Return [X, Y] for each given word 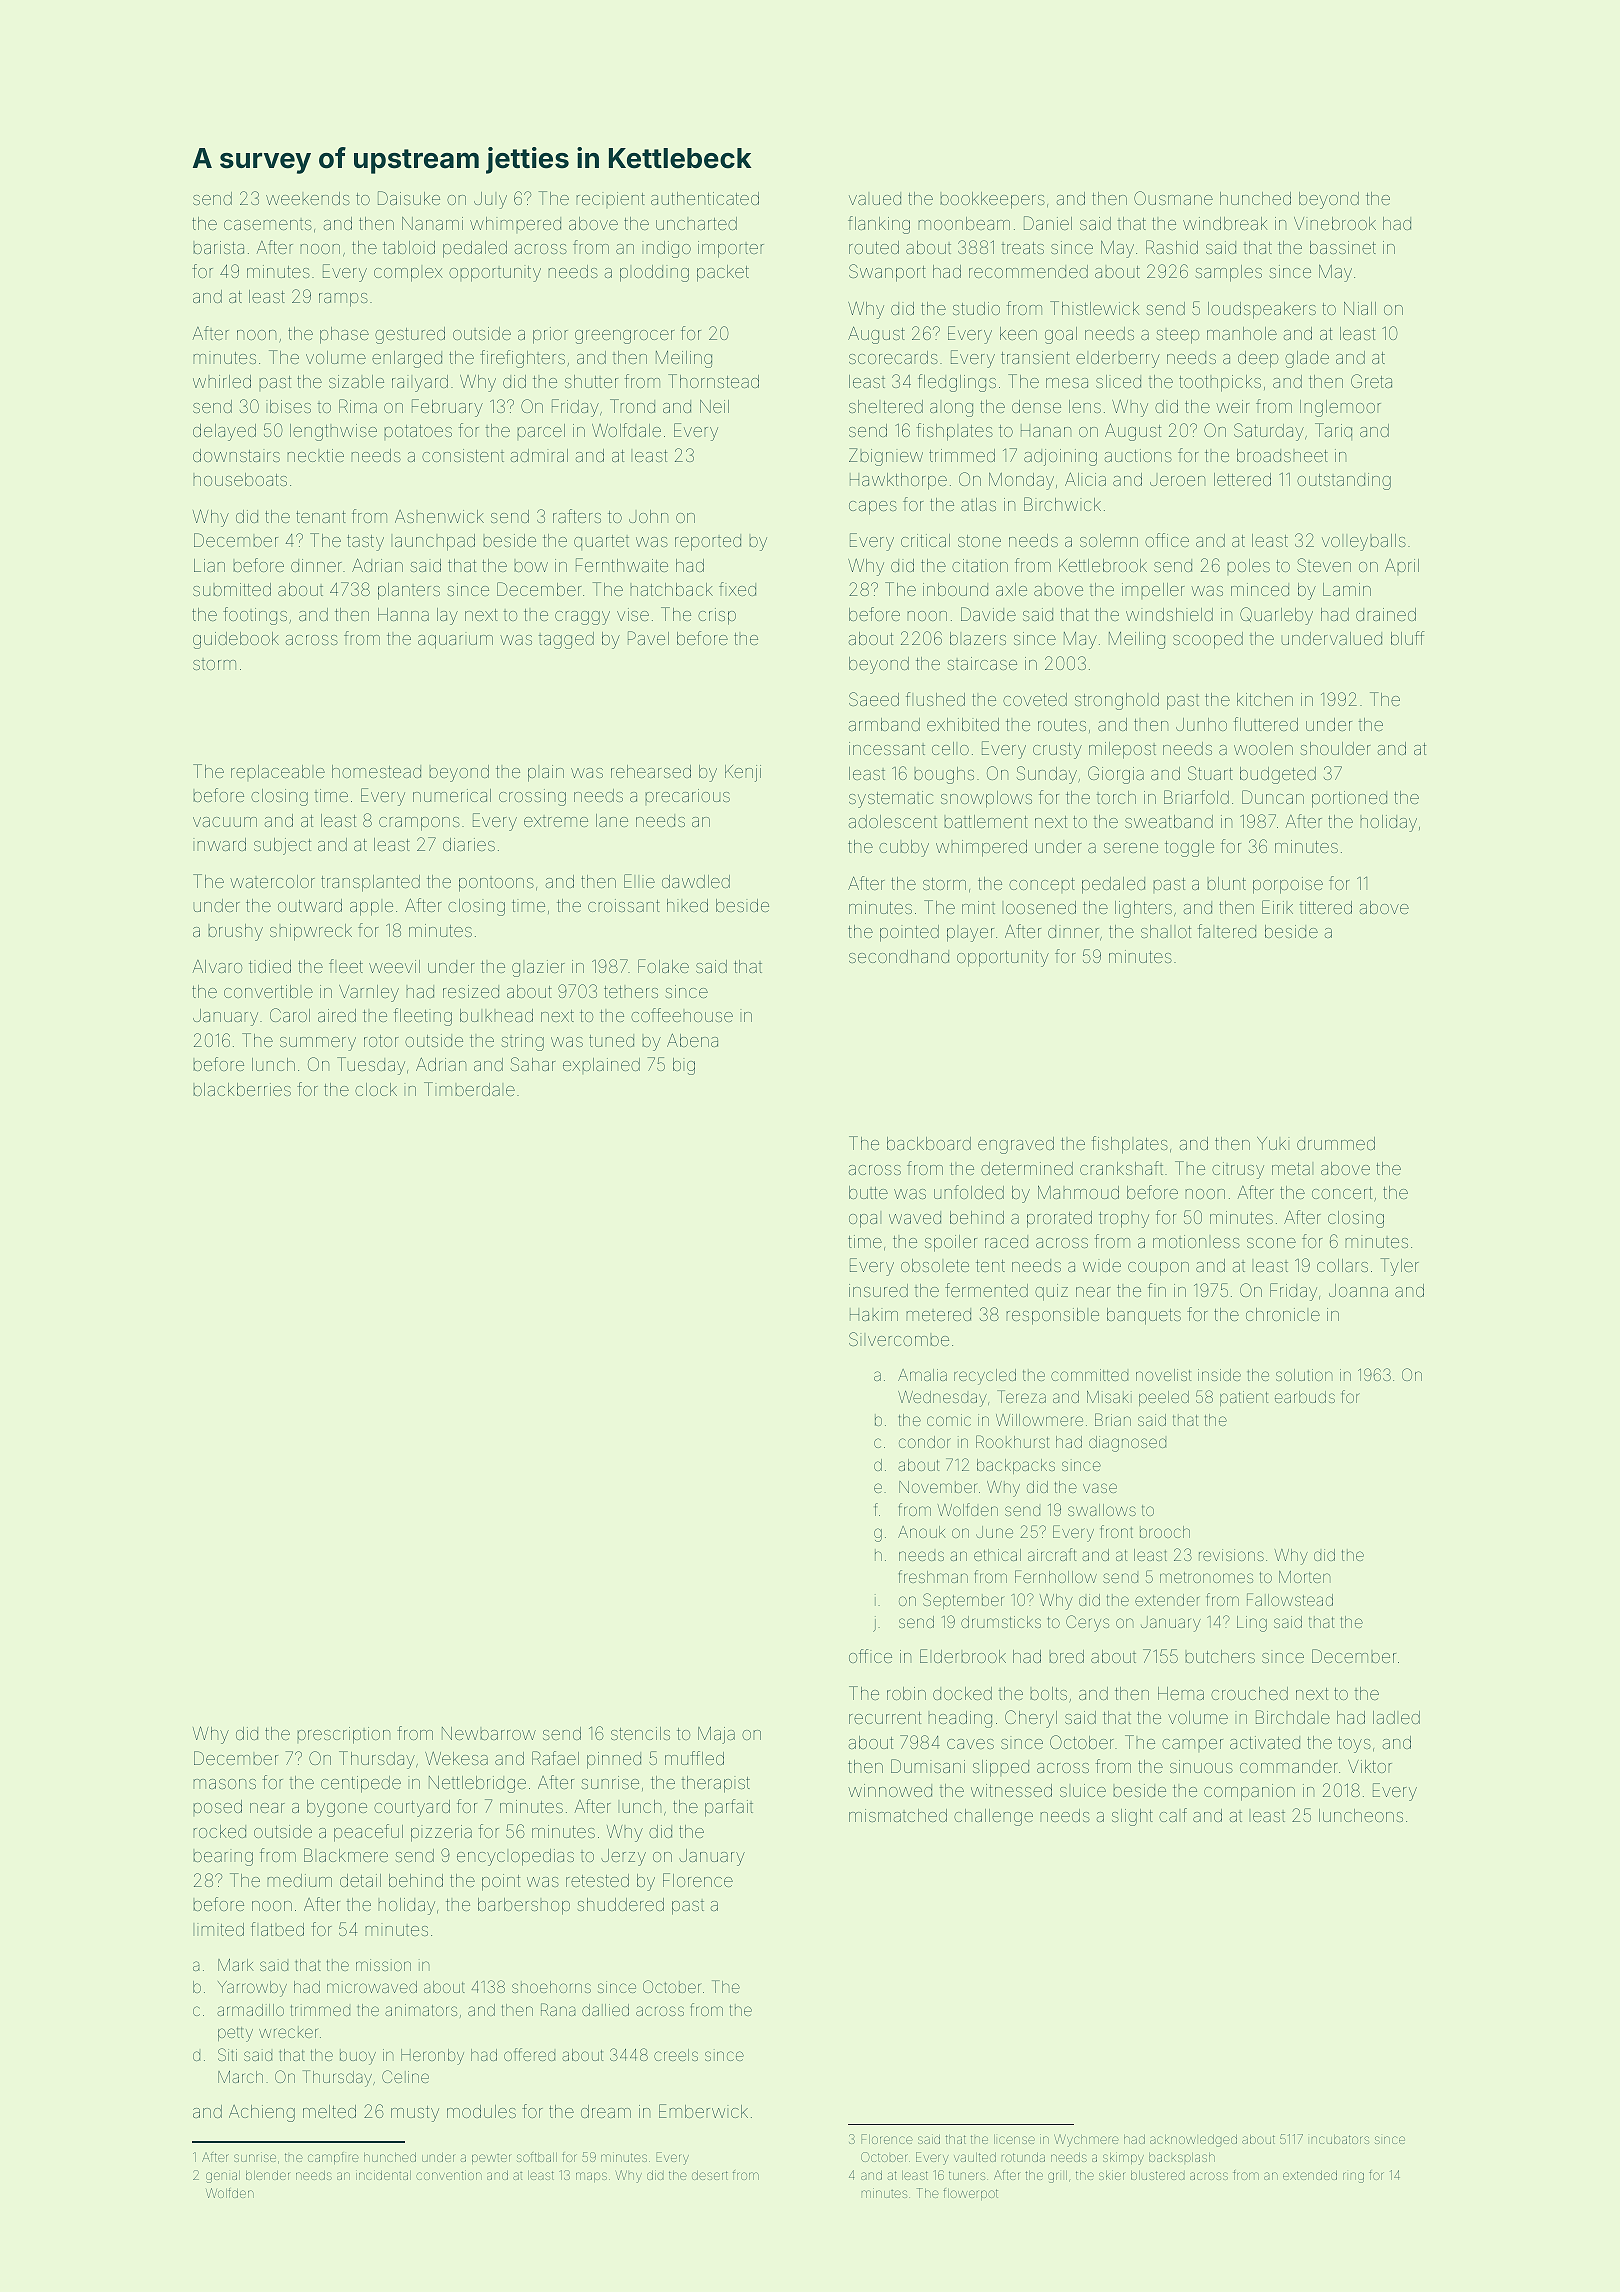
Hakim [874, 1314]
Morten [1304, 1577]
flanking [879, 225]
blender [267, 2175]
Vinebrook [1335, 223]
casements [268, 224]
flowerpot [970, 2194]
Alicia [1085, 479]
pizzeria [441, 1833]
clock [376, 1089]
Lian [209, 565]
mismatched [898, 1815]
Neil [714, 406]
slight [1132, 1817]
